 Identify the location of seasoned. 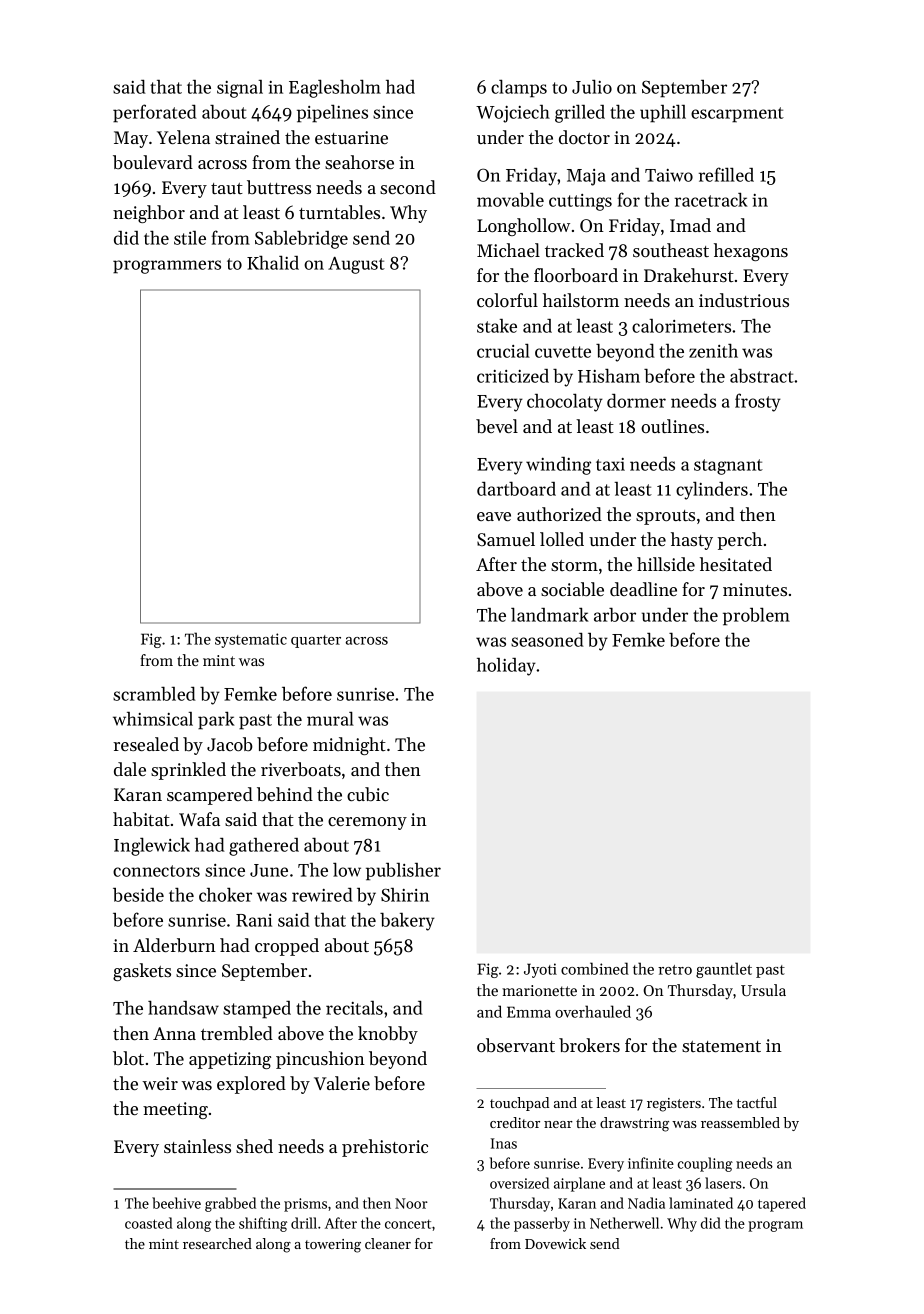
(547, 640).
